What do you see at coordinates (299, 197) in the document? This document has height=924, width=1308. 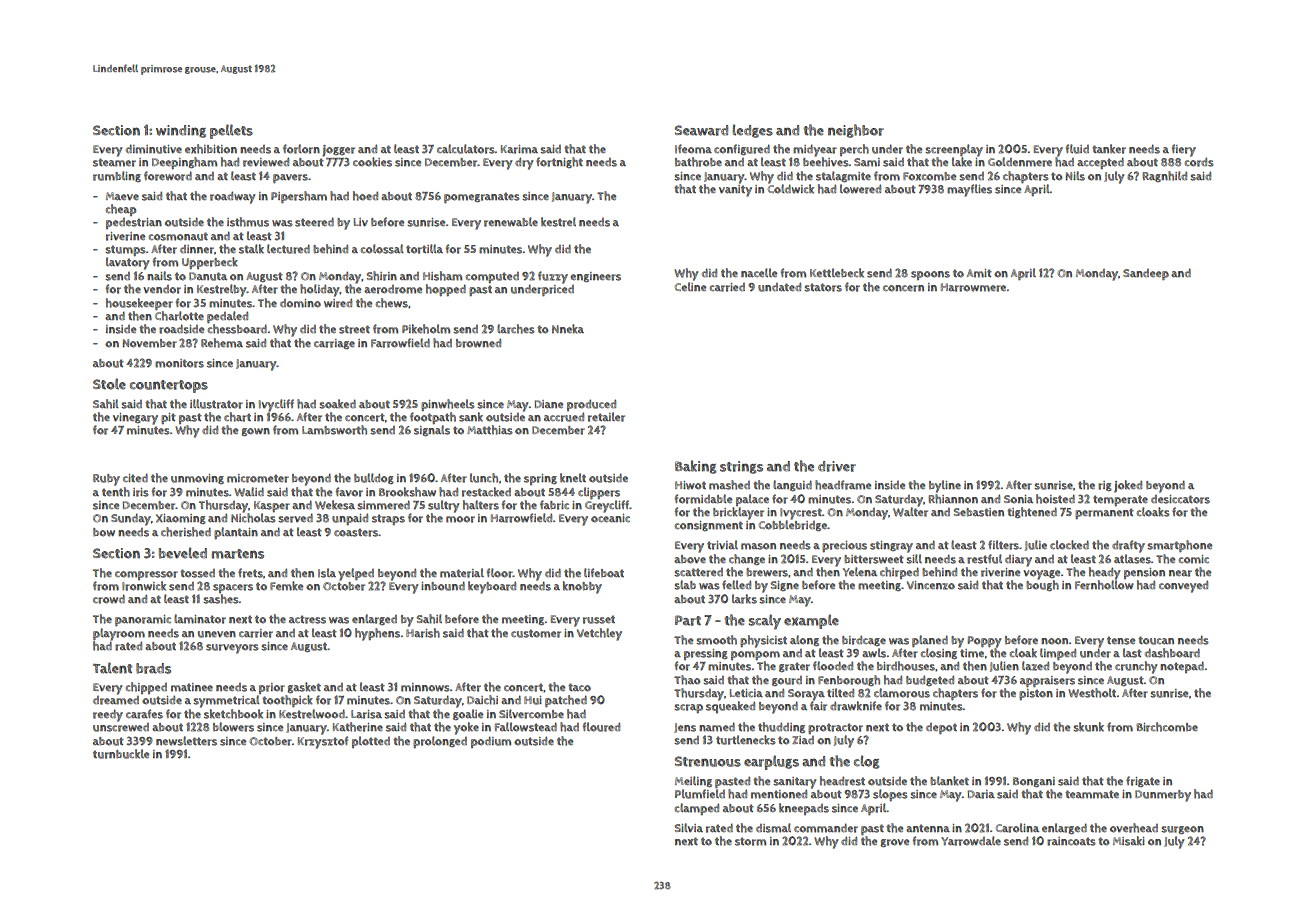 I see `Pipersham` at bounding box center [299, 197].
